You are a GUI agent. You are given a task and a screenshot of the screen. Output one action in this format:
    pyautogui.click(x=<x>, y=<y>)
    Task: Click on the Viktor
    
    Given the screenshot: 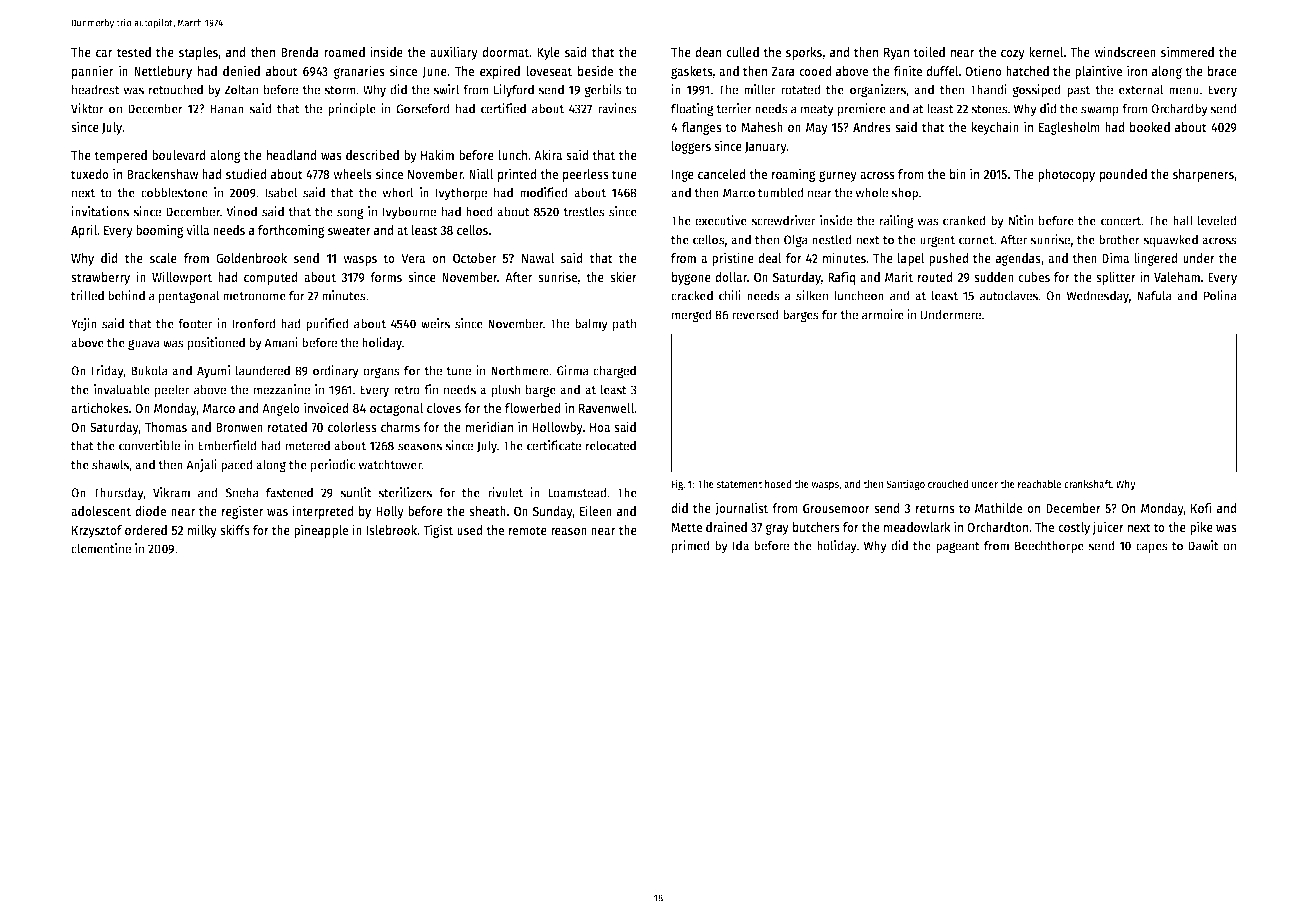 What is the action you would take?
    pyautogui.click(x=87, y=108)
